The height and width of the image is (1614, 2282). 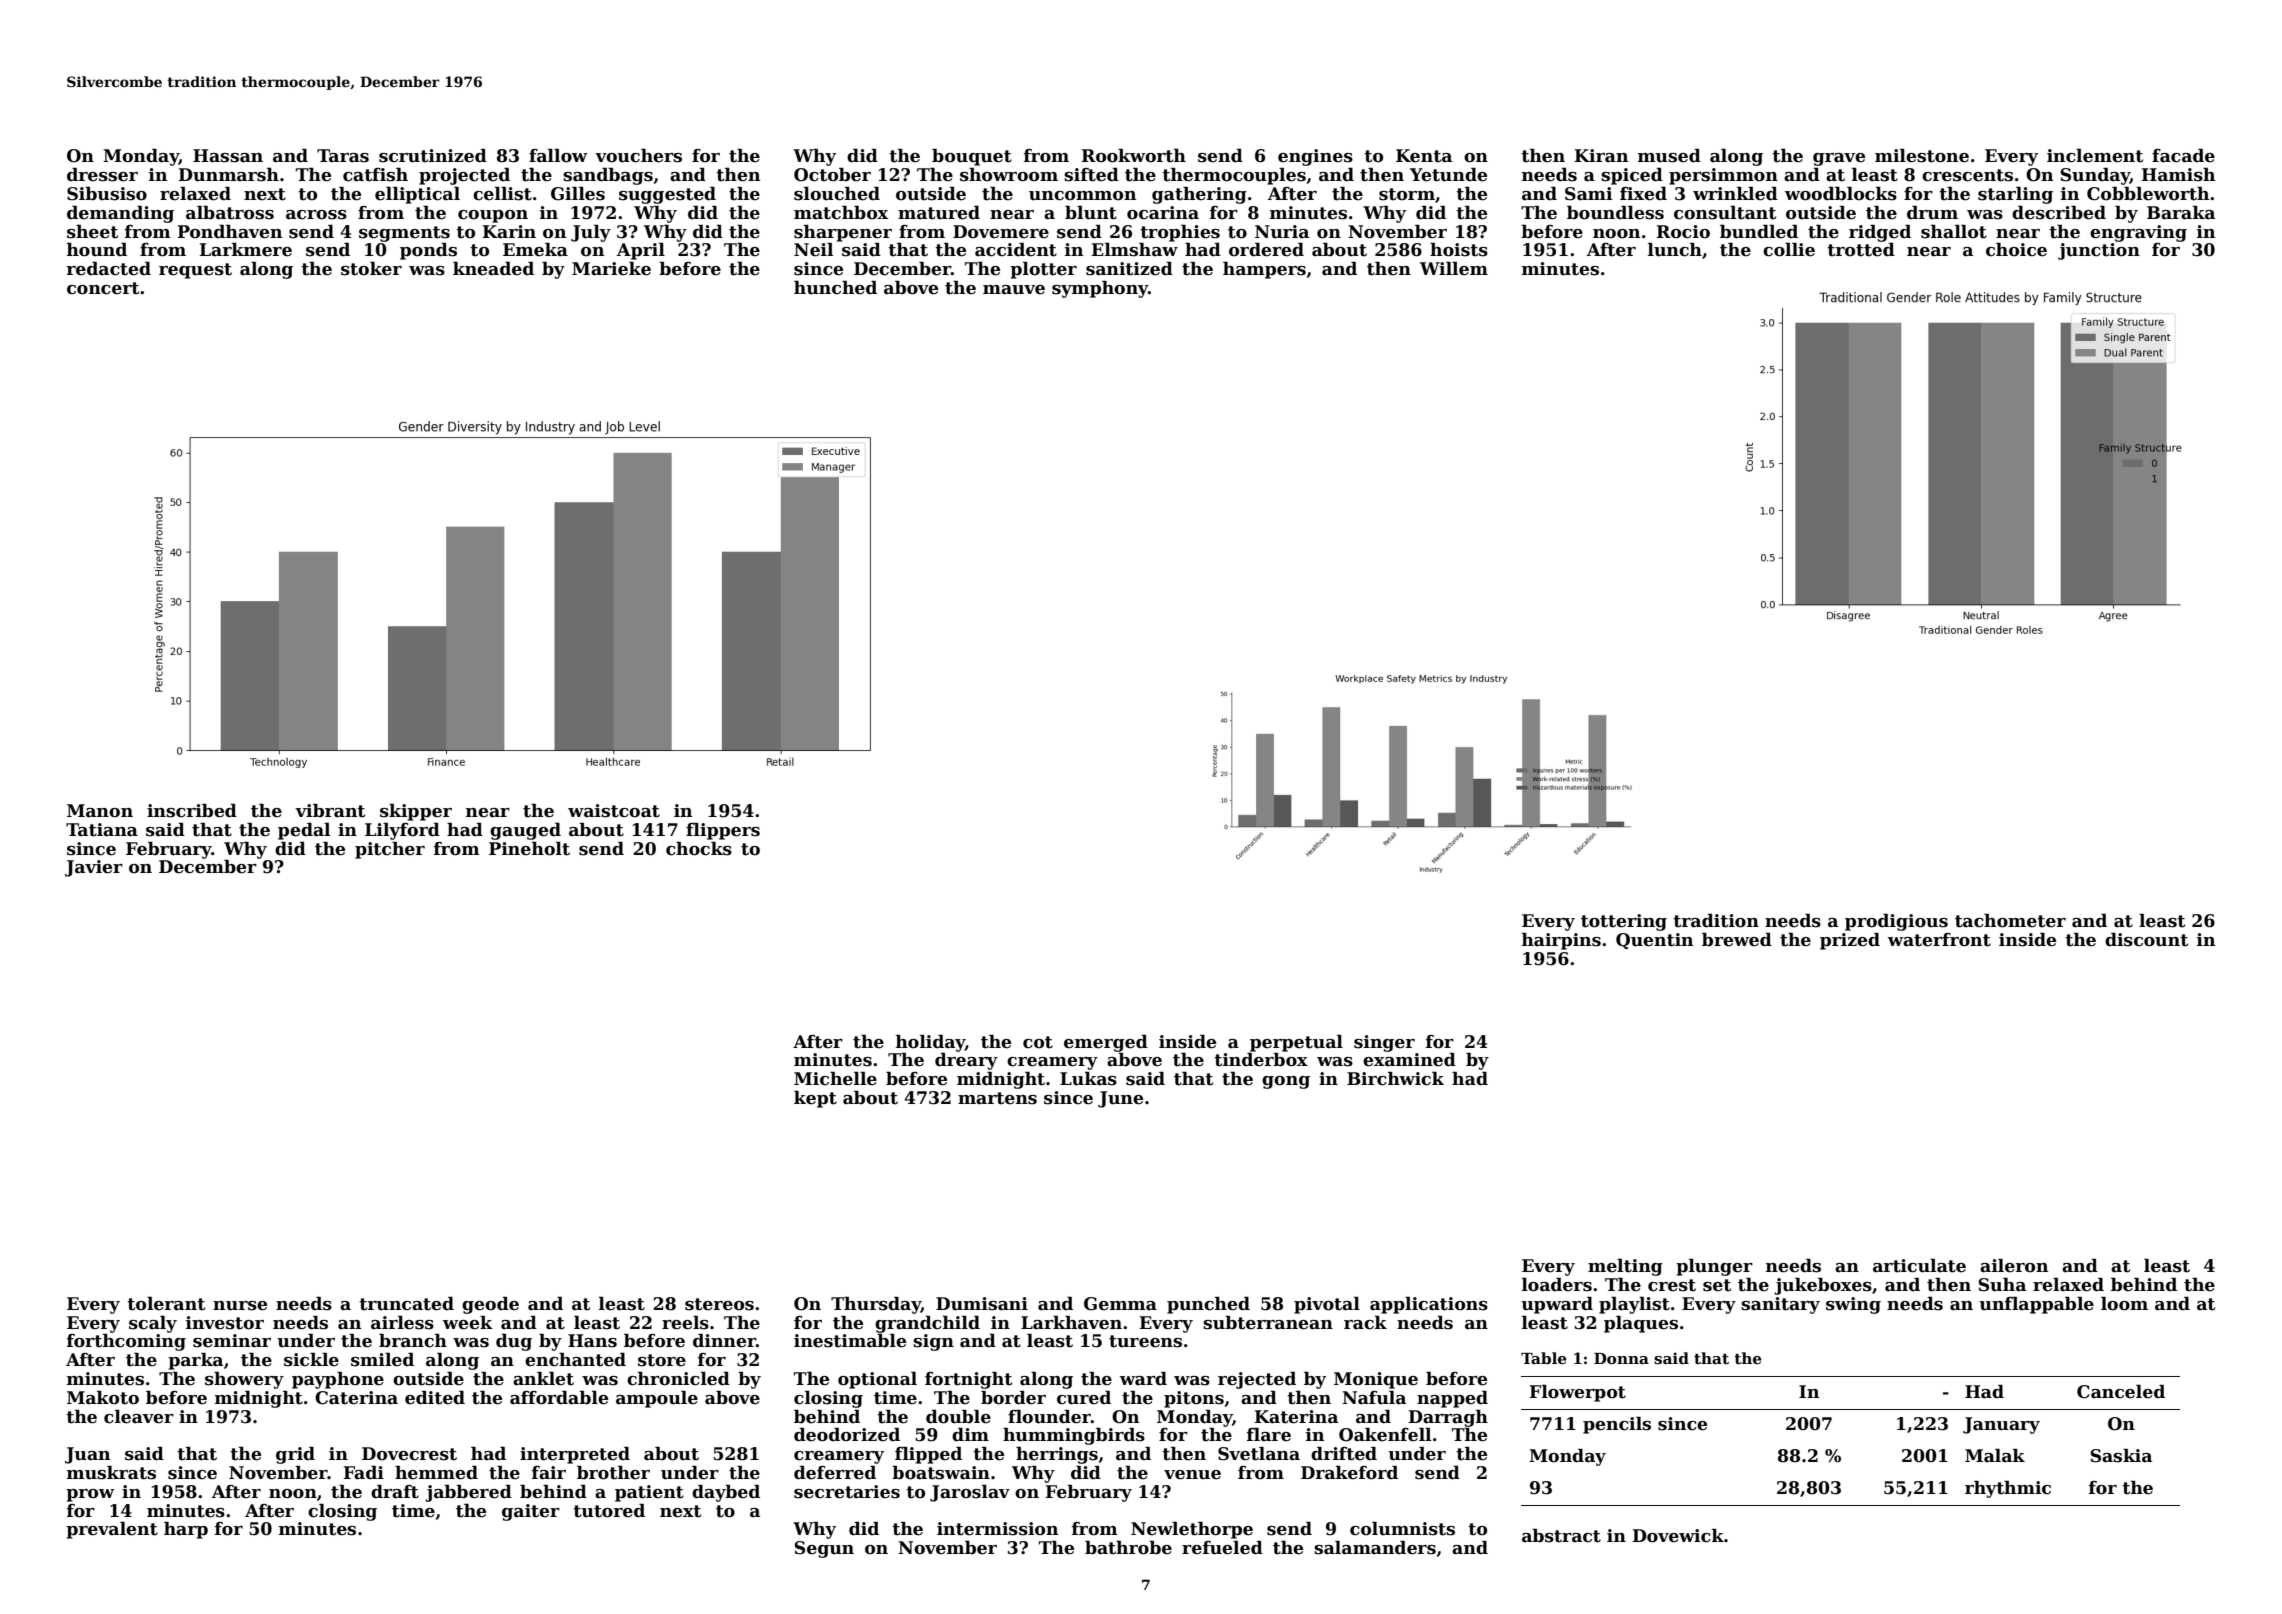 What do you see at coordinates (87, 1455) in the image?
I see `Juan` at bounding box center [87, 1455].
